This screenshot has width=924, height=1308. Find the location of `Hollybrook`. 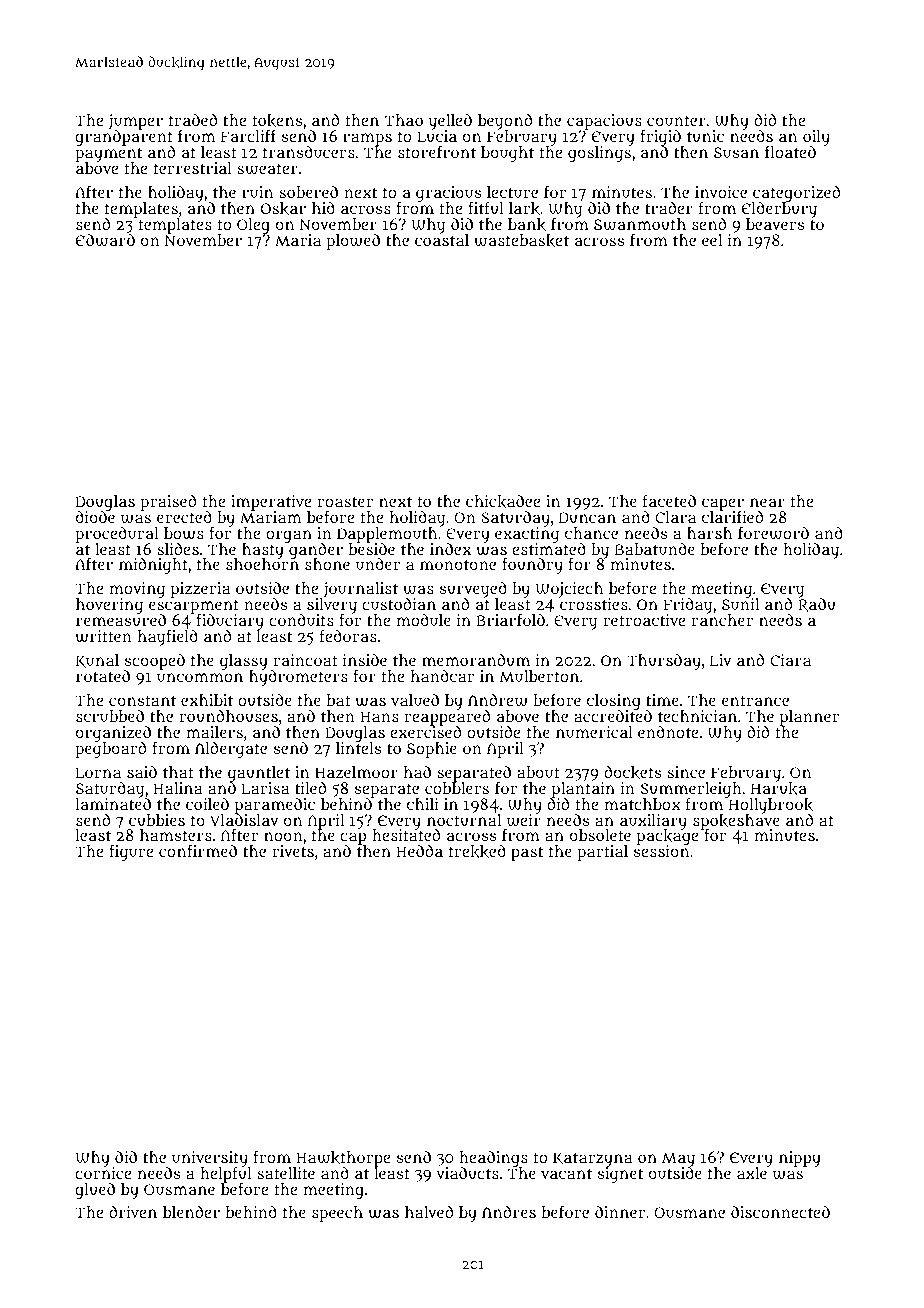

Hollybrook is located at coordinates (771, 806).
